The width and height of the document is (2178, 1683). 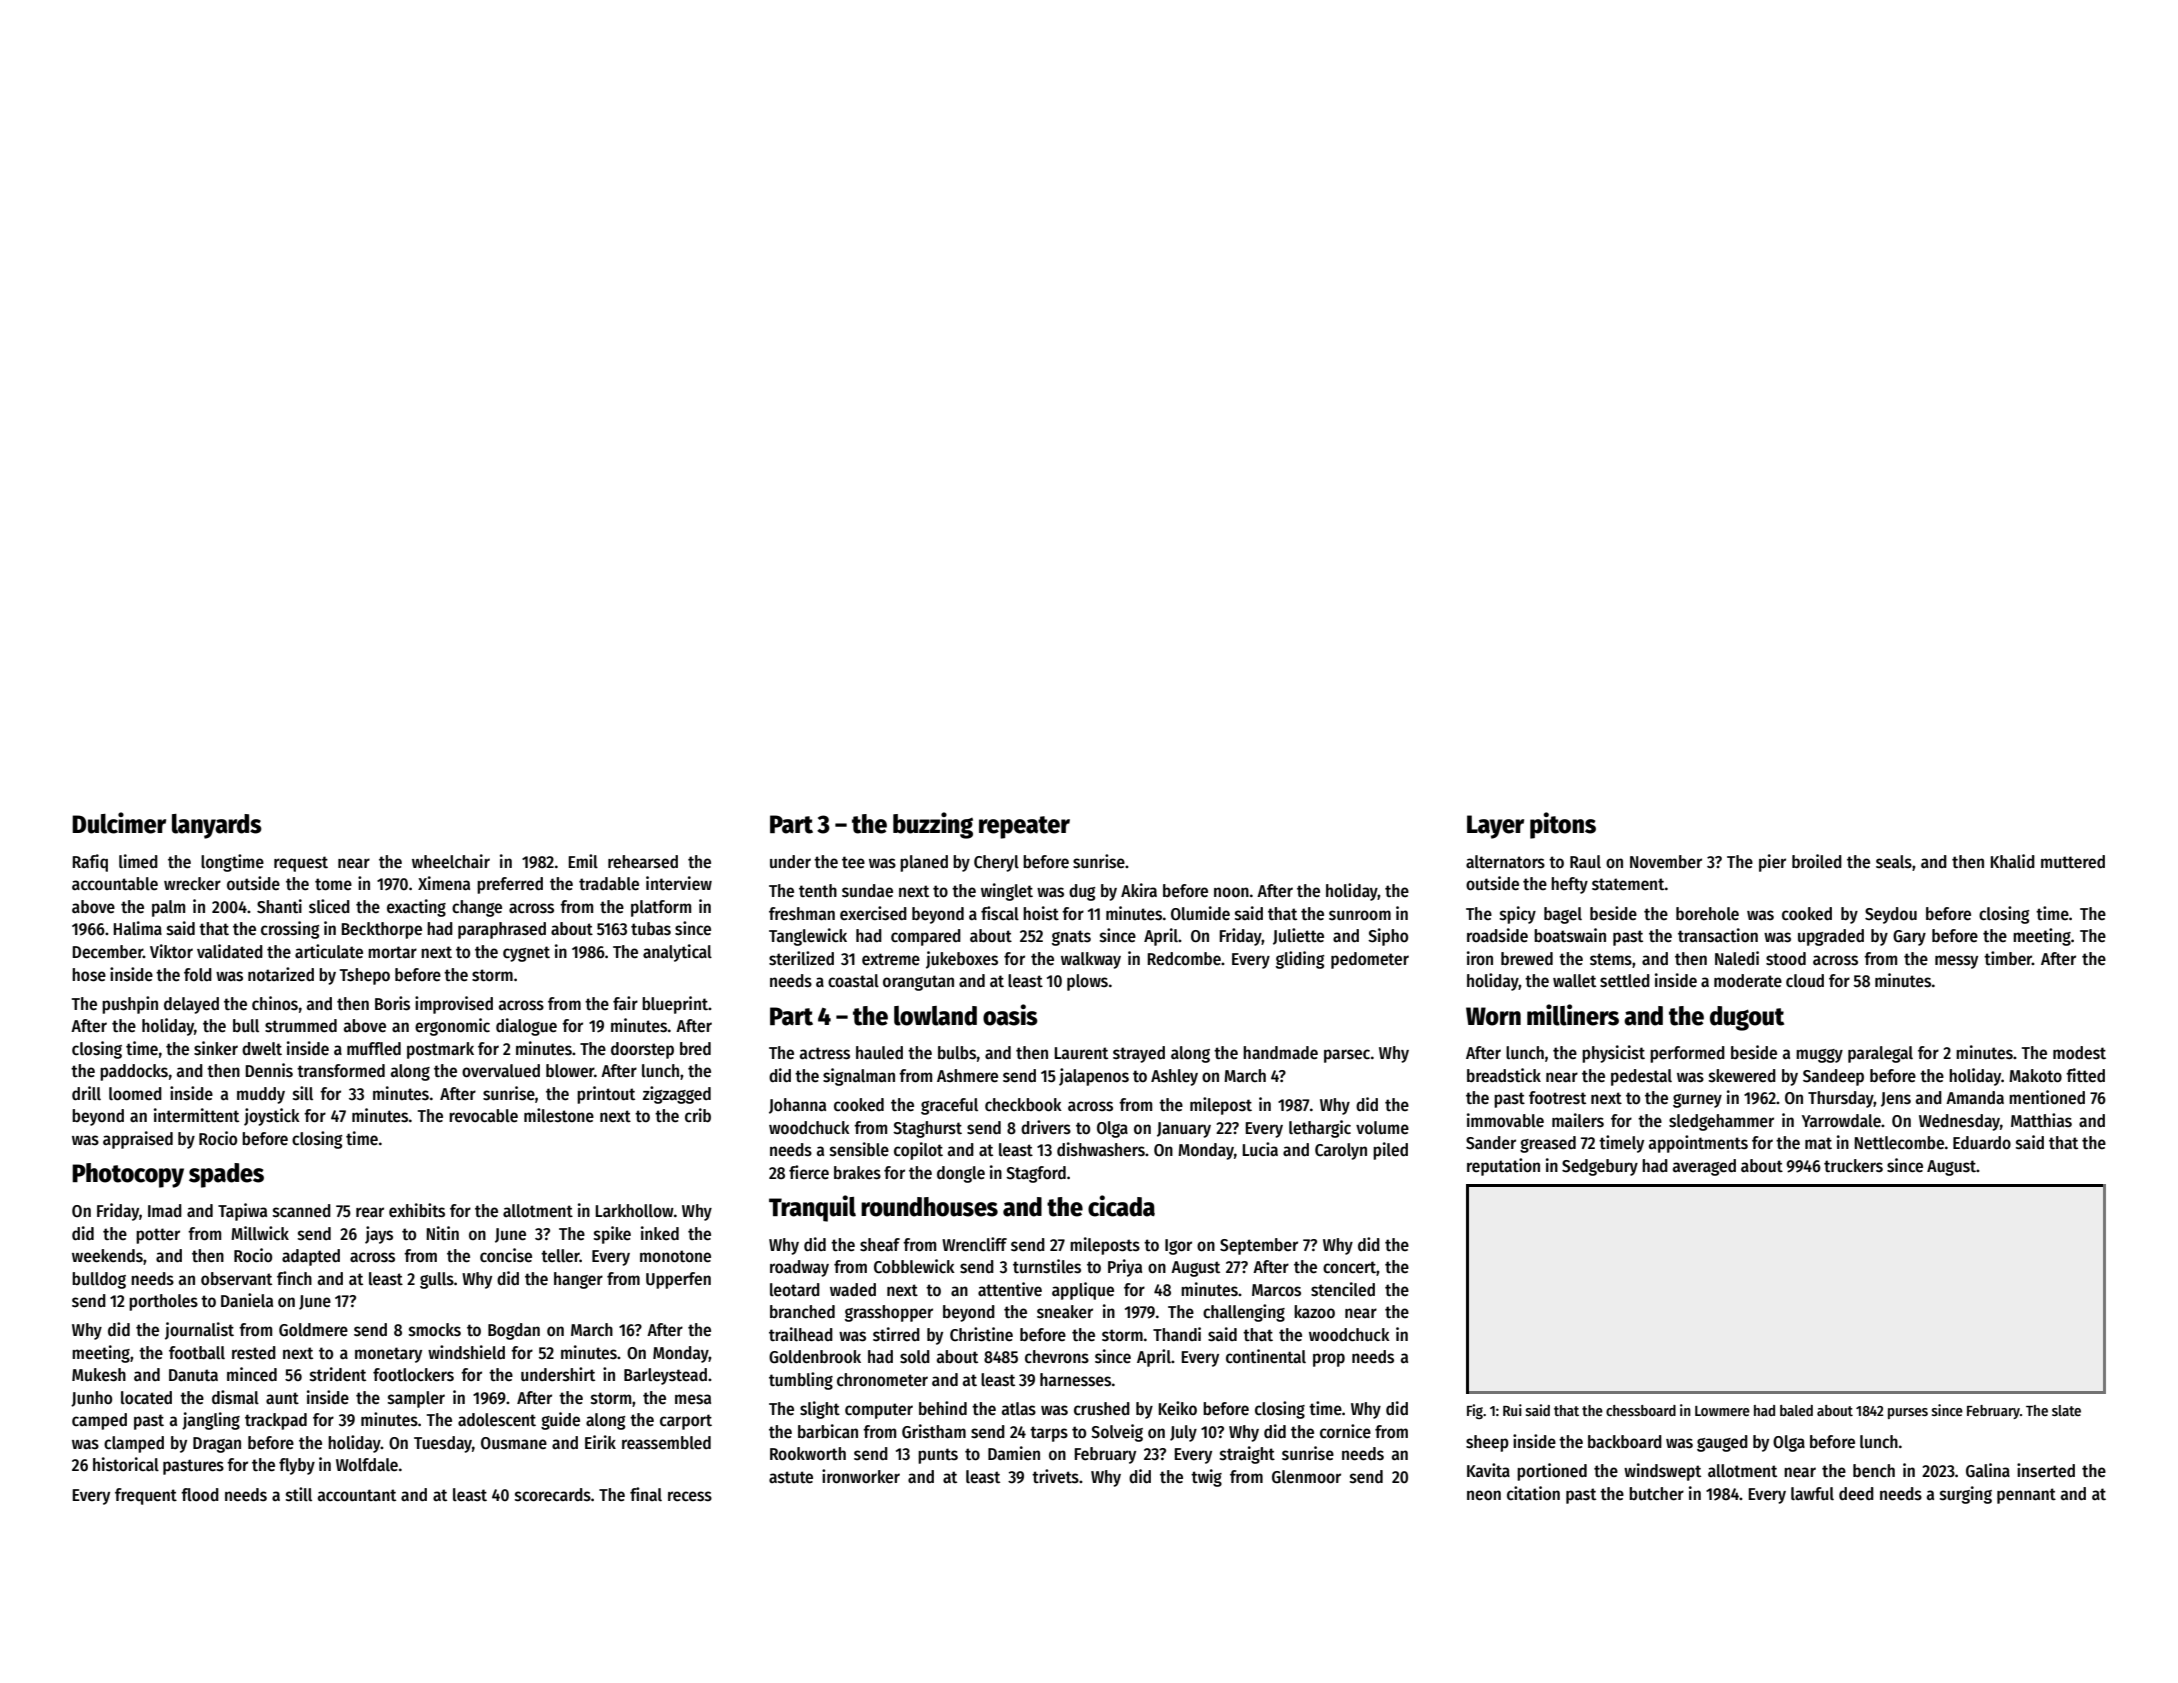 I want to click on fiscal, so click(x=1000, y=913).
